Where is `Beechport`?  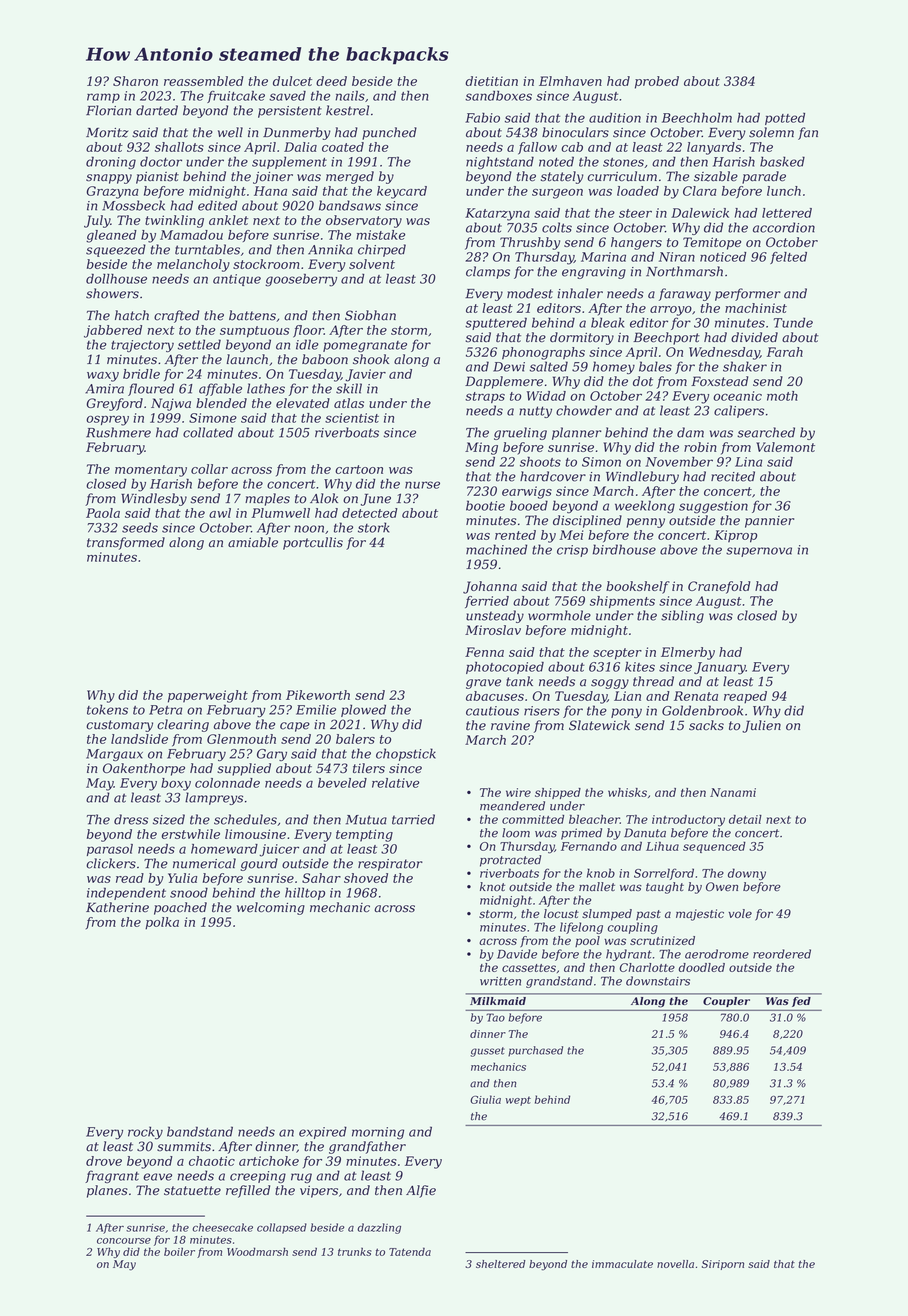 Beechport is located at coordinates (666, 338).
